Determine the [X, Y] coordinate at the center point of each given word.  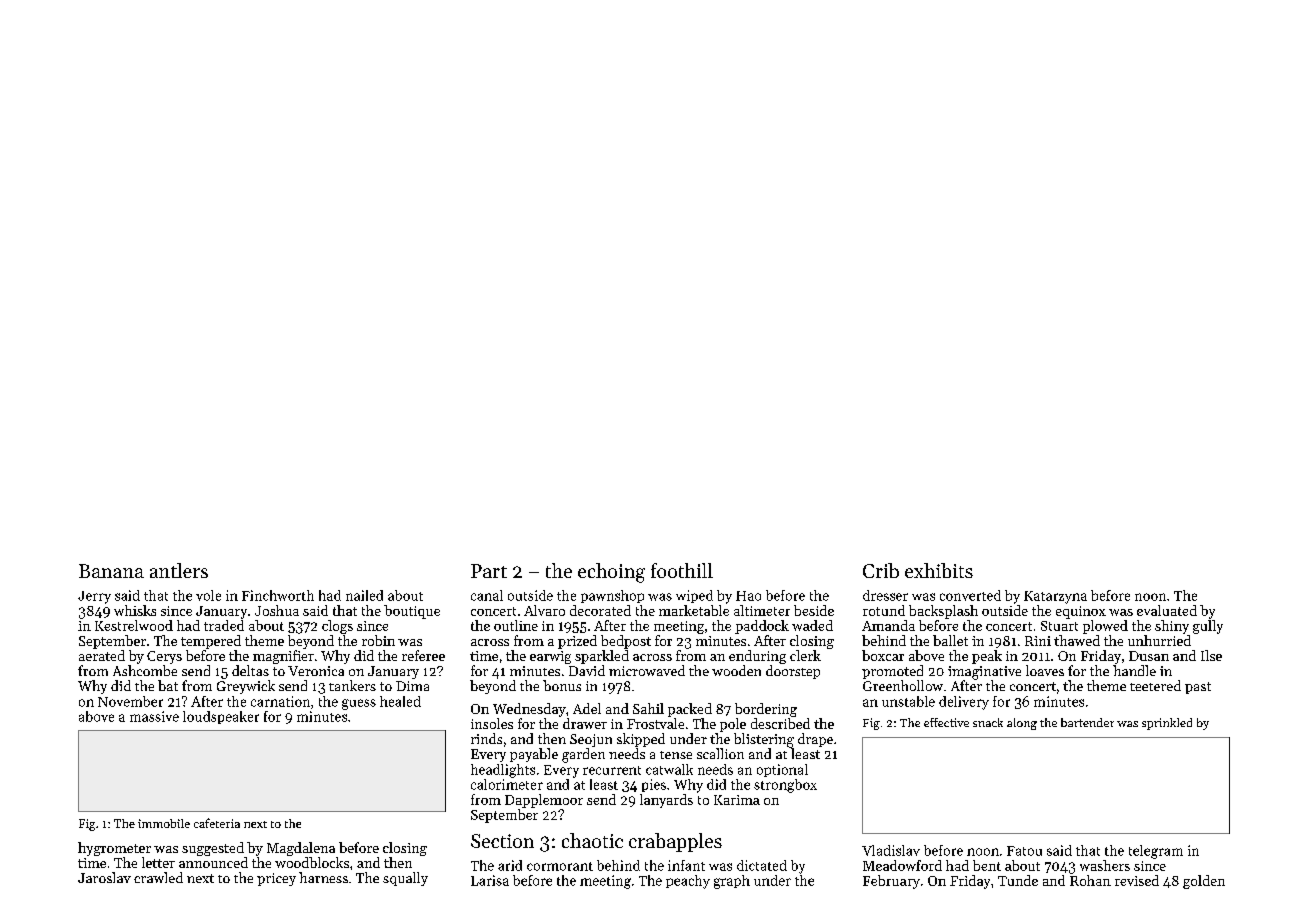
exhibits [939, 570]
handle [1134, 670]
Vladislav [891, 850]
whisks [135, 610]
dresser [885, 595]
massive [154, 716]
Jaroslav [104, 877]
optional [782, 770]
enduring [757, 657]
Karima [737, 800]
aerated [102, 655]
